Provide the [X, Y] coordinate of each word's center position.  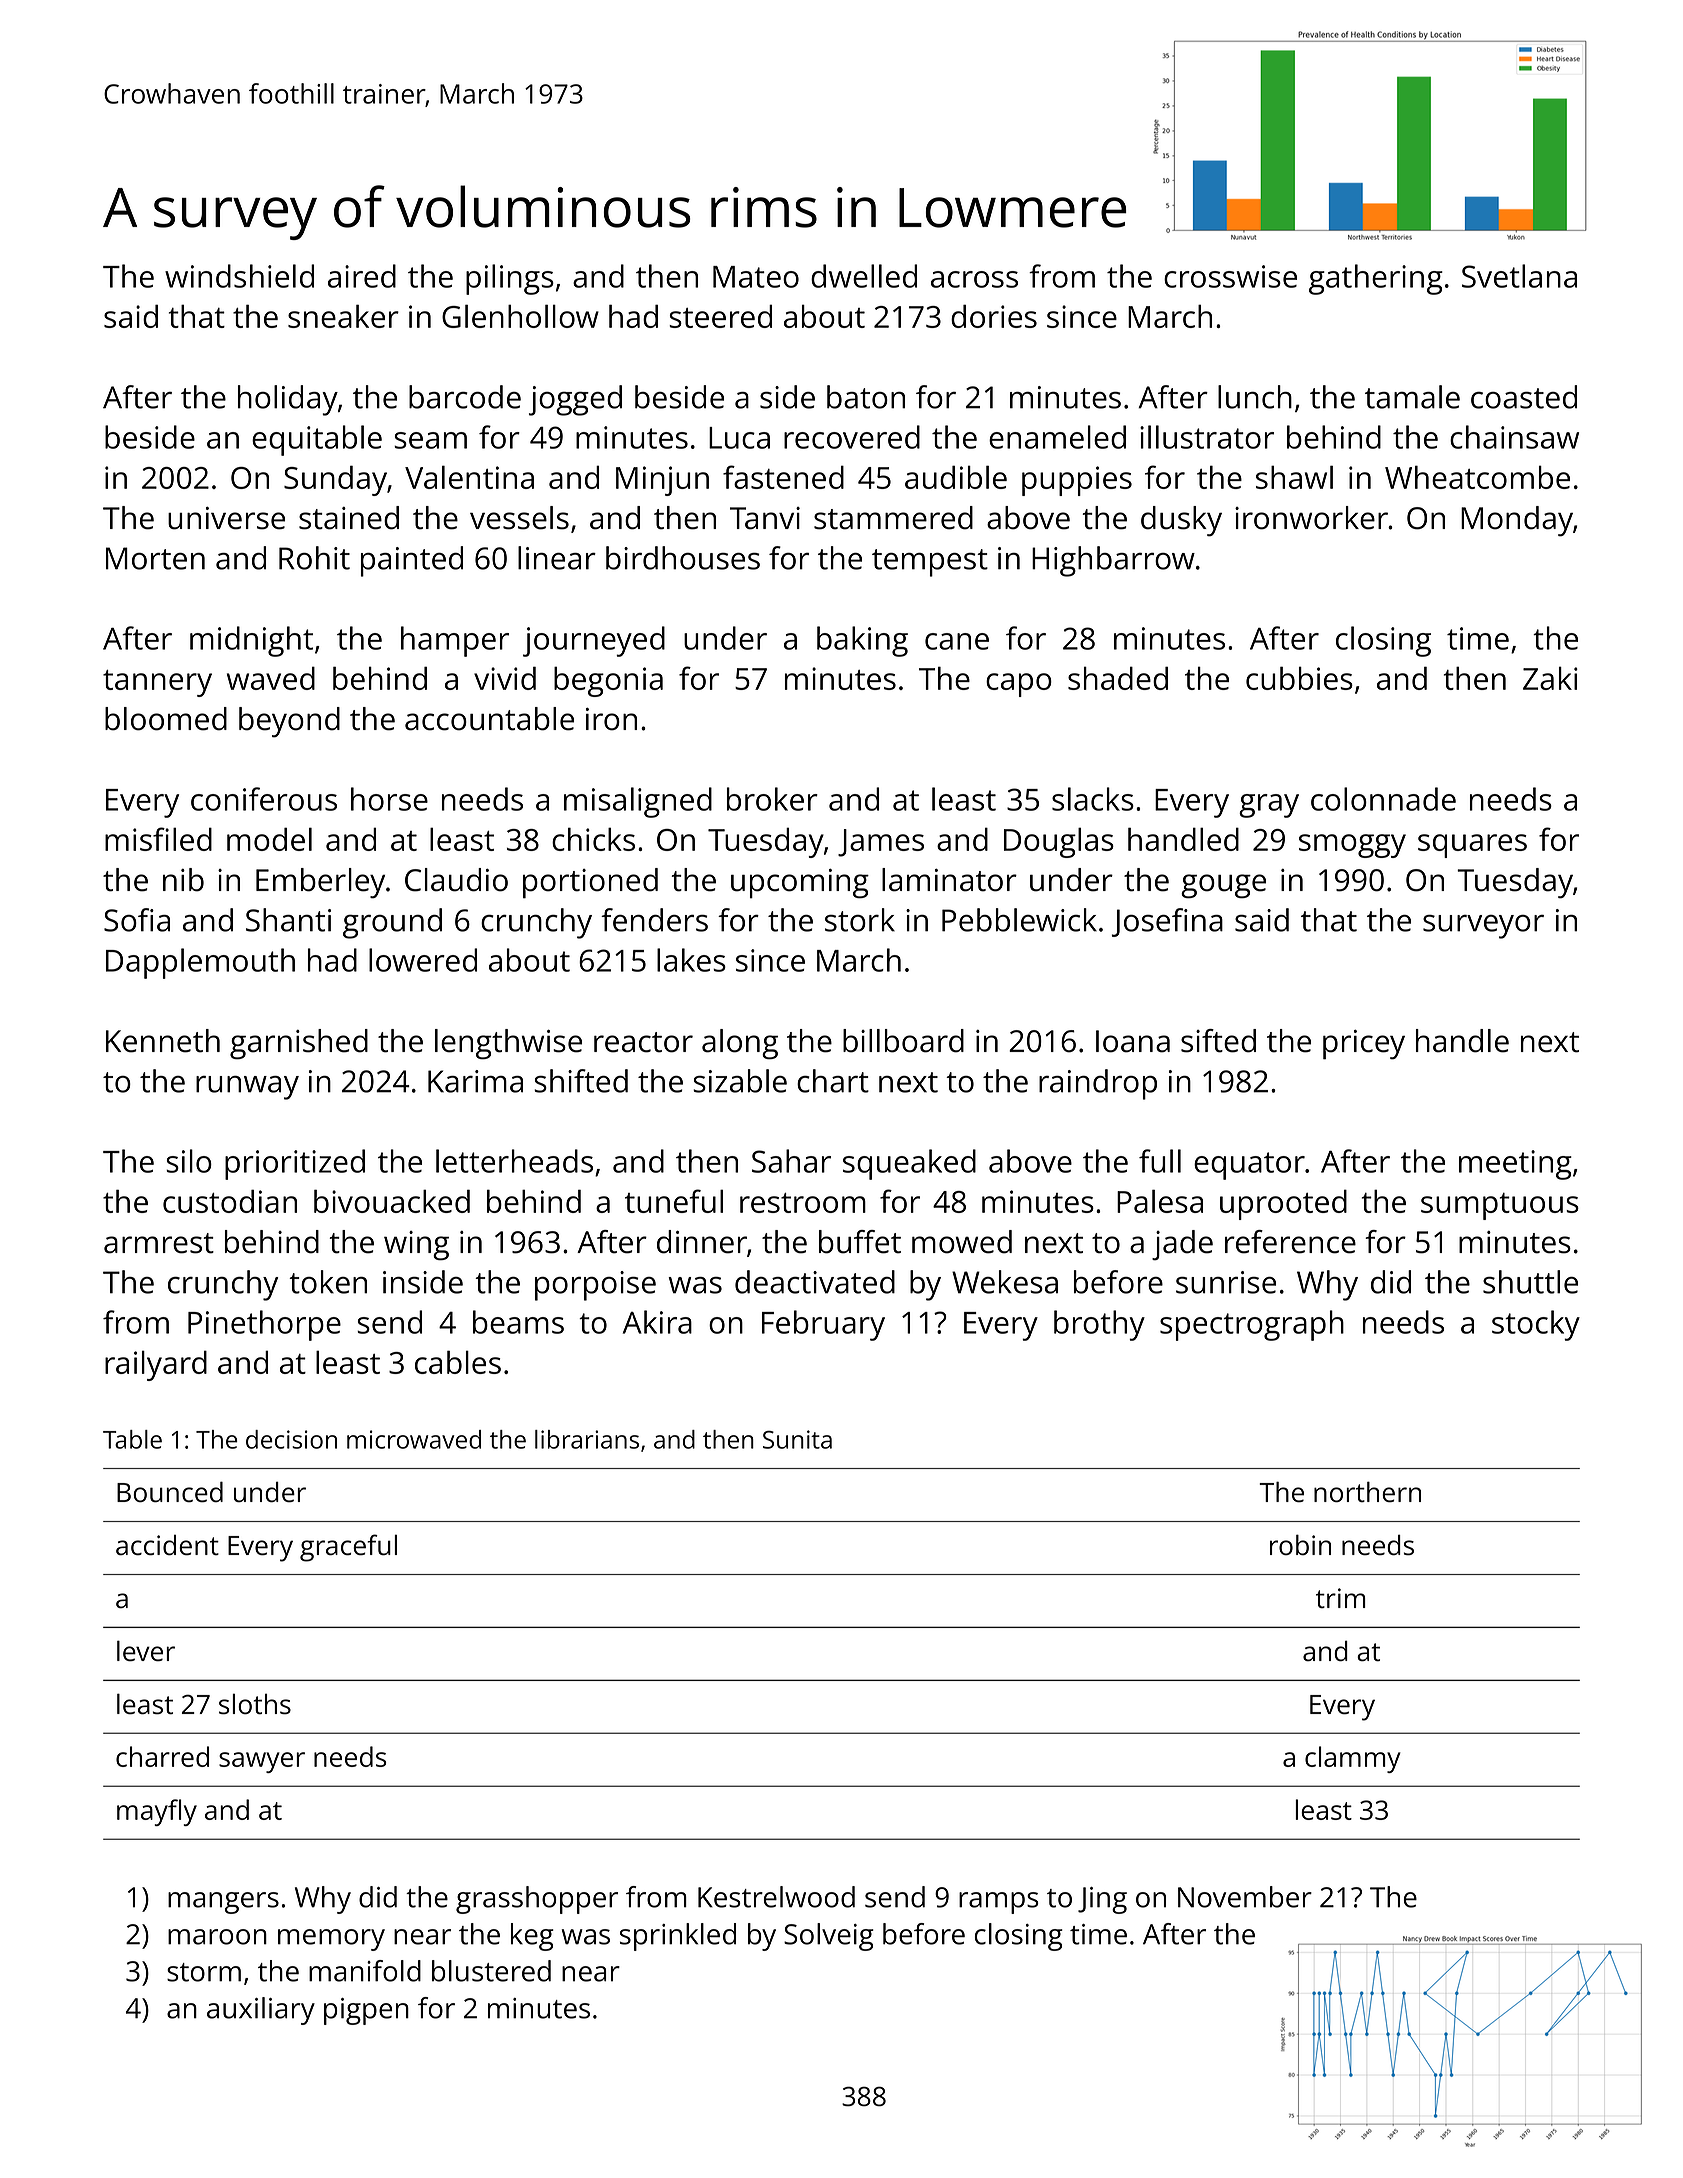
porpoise [595, 1286]
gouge [1223, 886]
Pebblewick [1019, 920]
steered [720, 316]
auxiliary [261, 2011]
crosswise [1230, 276]
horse [389, 799]
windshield [239, 276]
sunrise [1226, 1282]
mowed [962, 1242]
